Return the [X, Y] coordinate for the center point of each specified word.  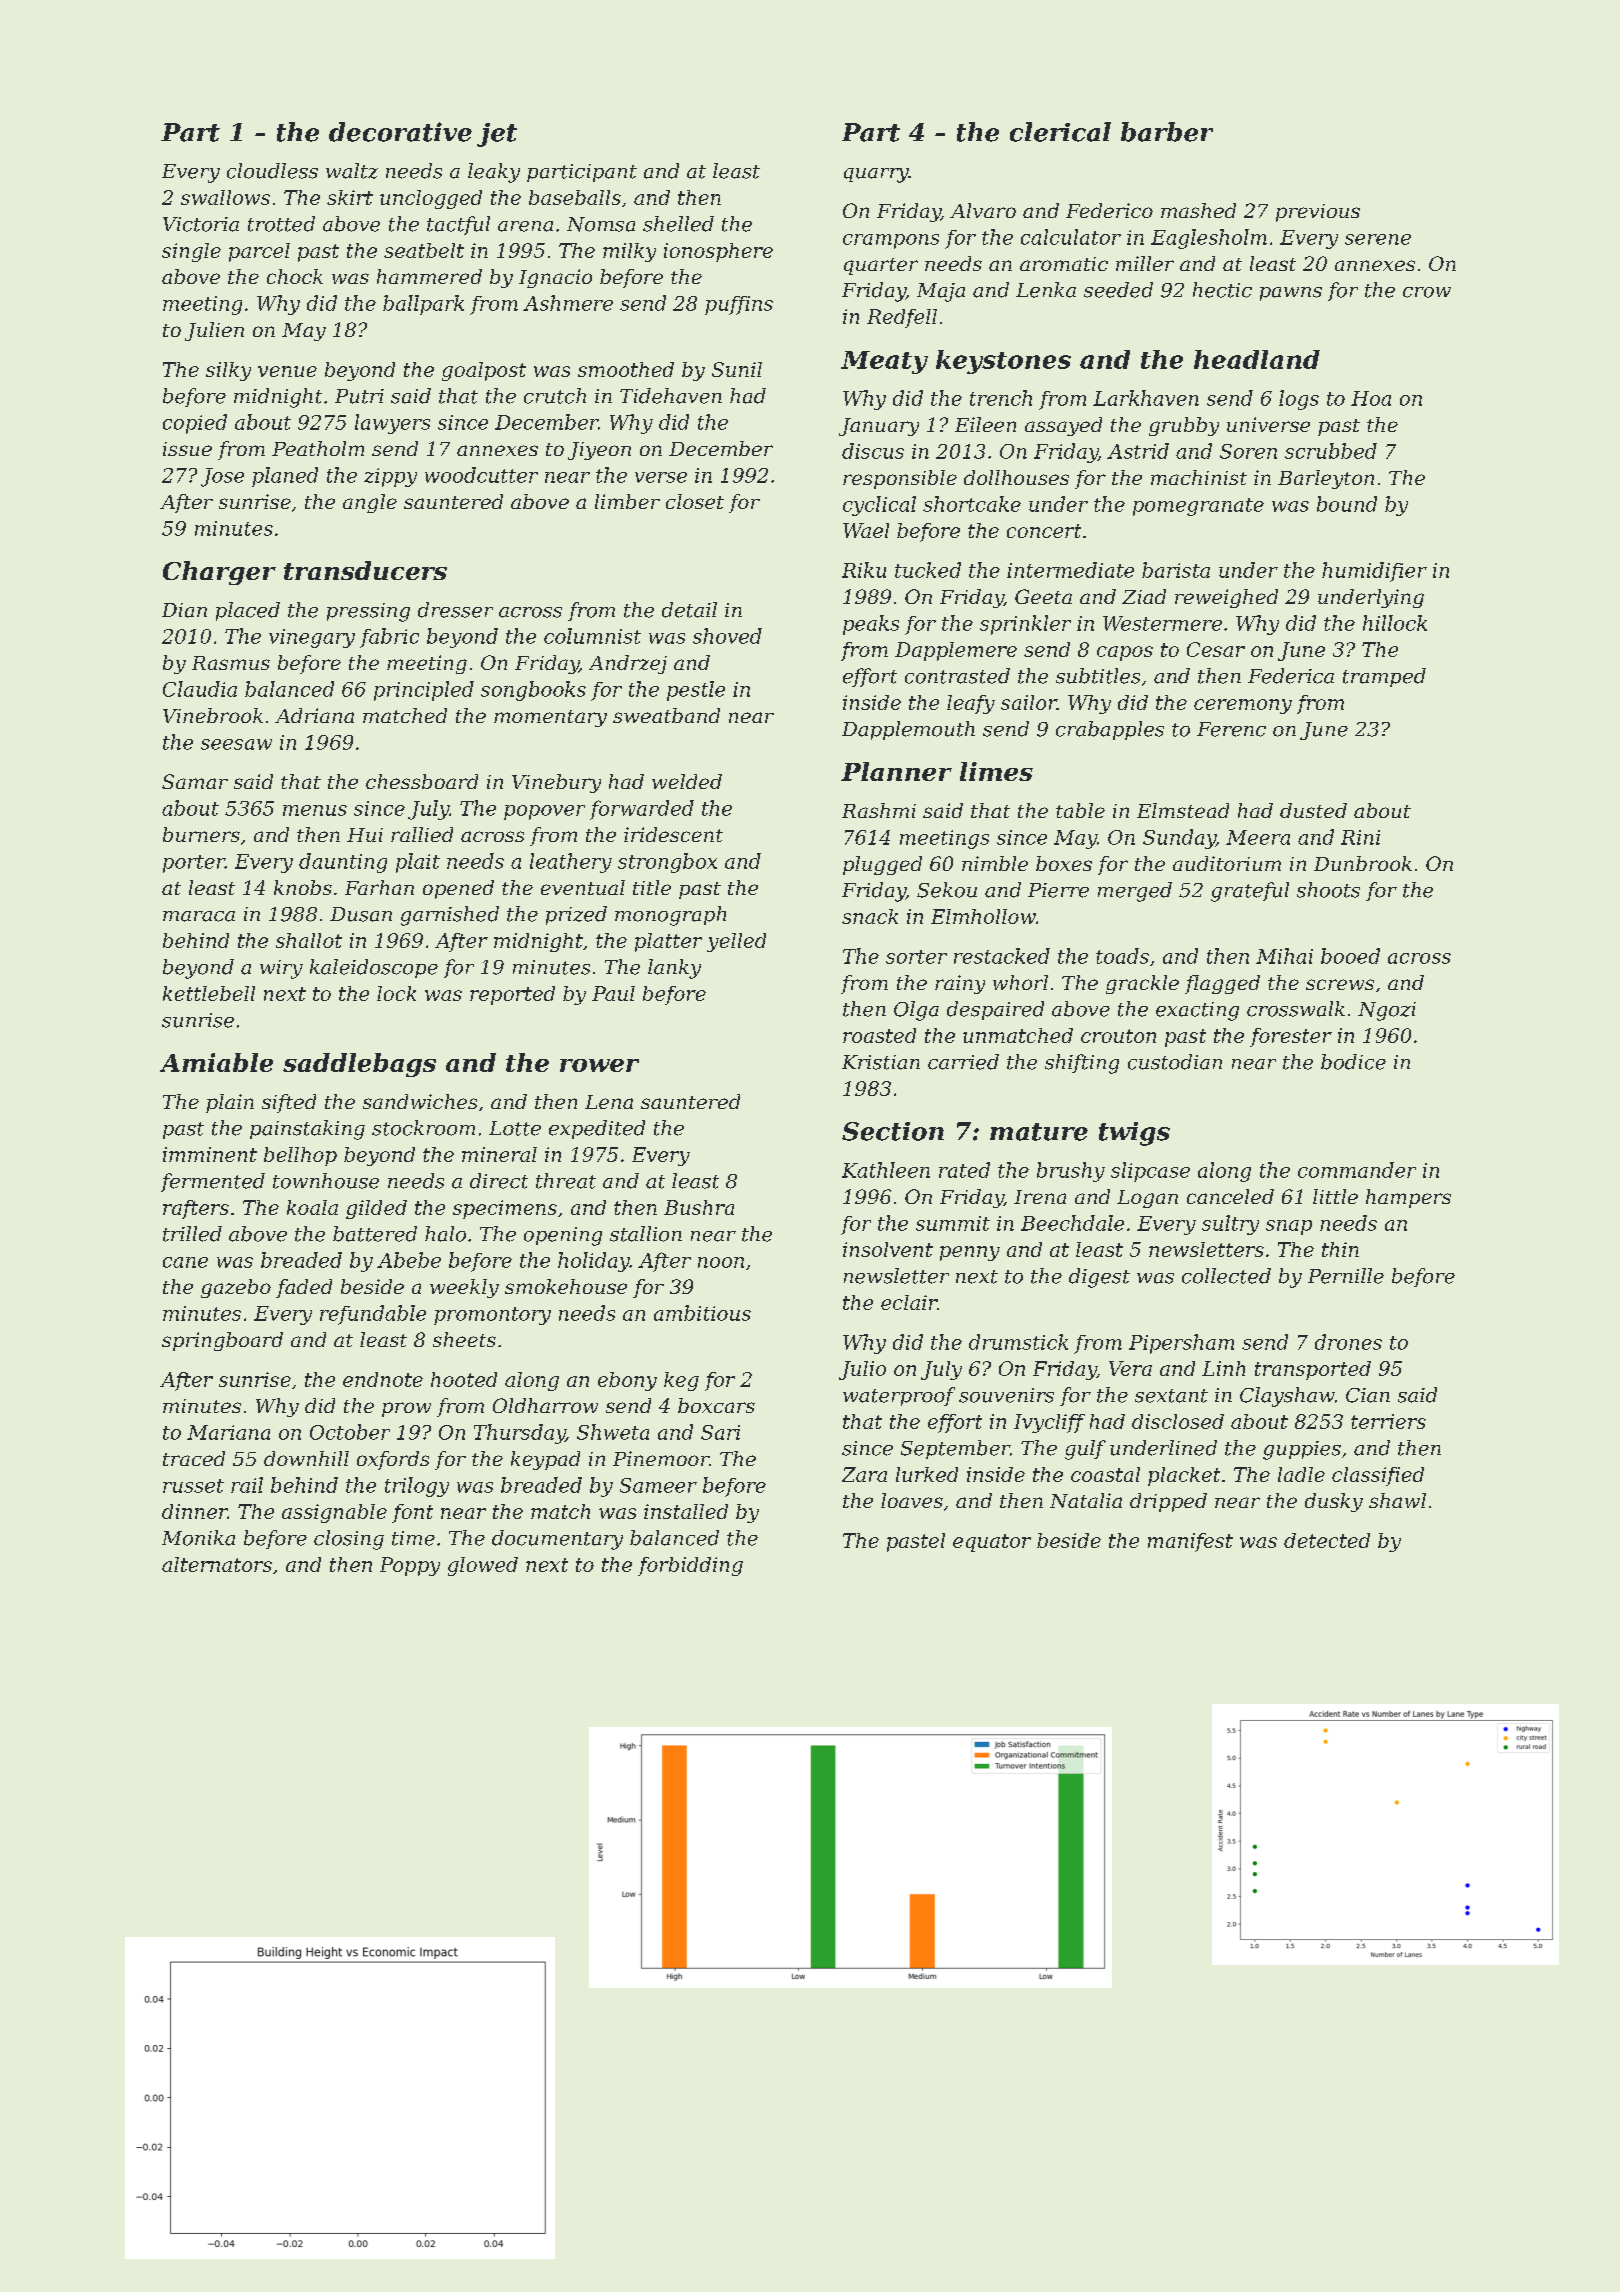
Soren [1248, 451]
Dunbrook [1363, 863]
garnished [450, 916]
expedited [597, 1129]
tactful [458, 225]
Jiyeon [599, 451]
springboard [222, 1341]
